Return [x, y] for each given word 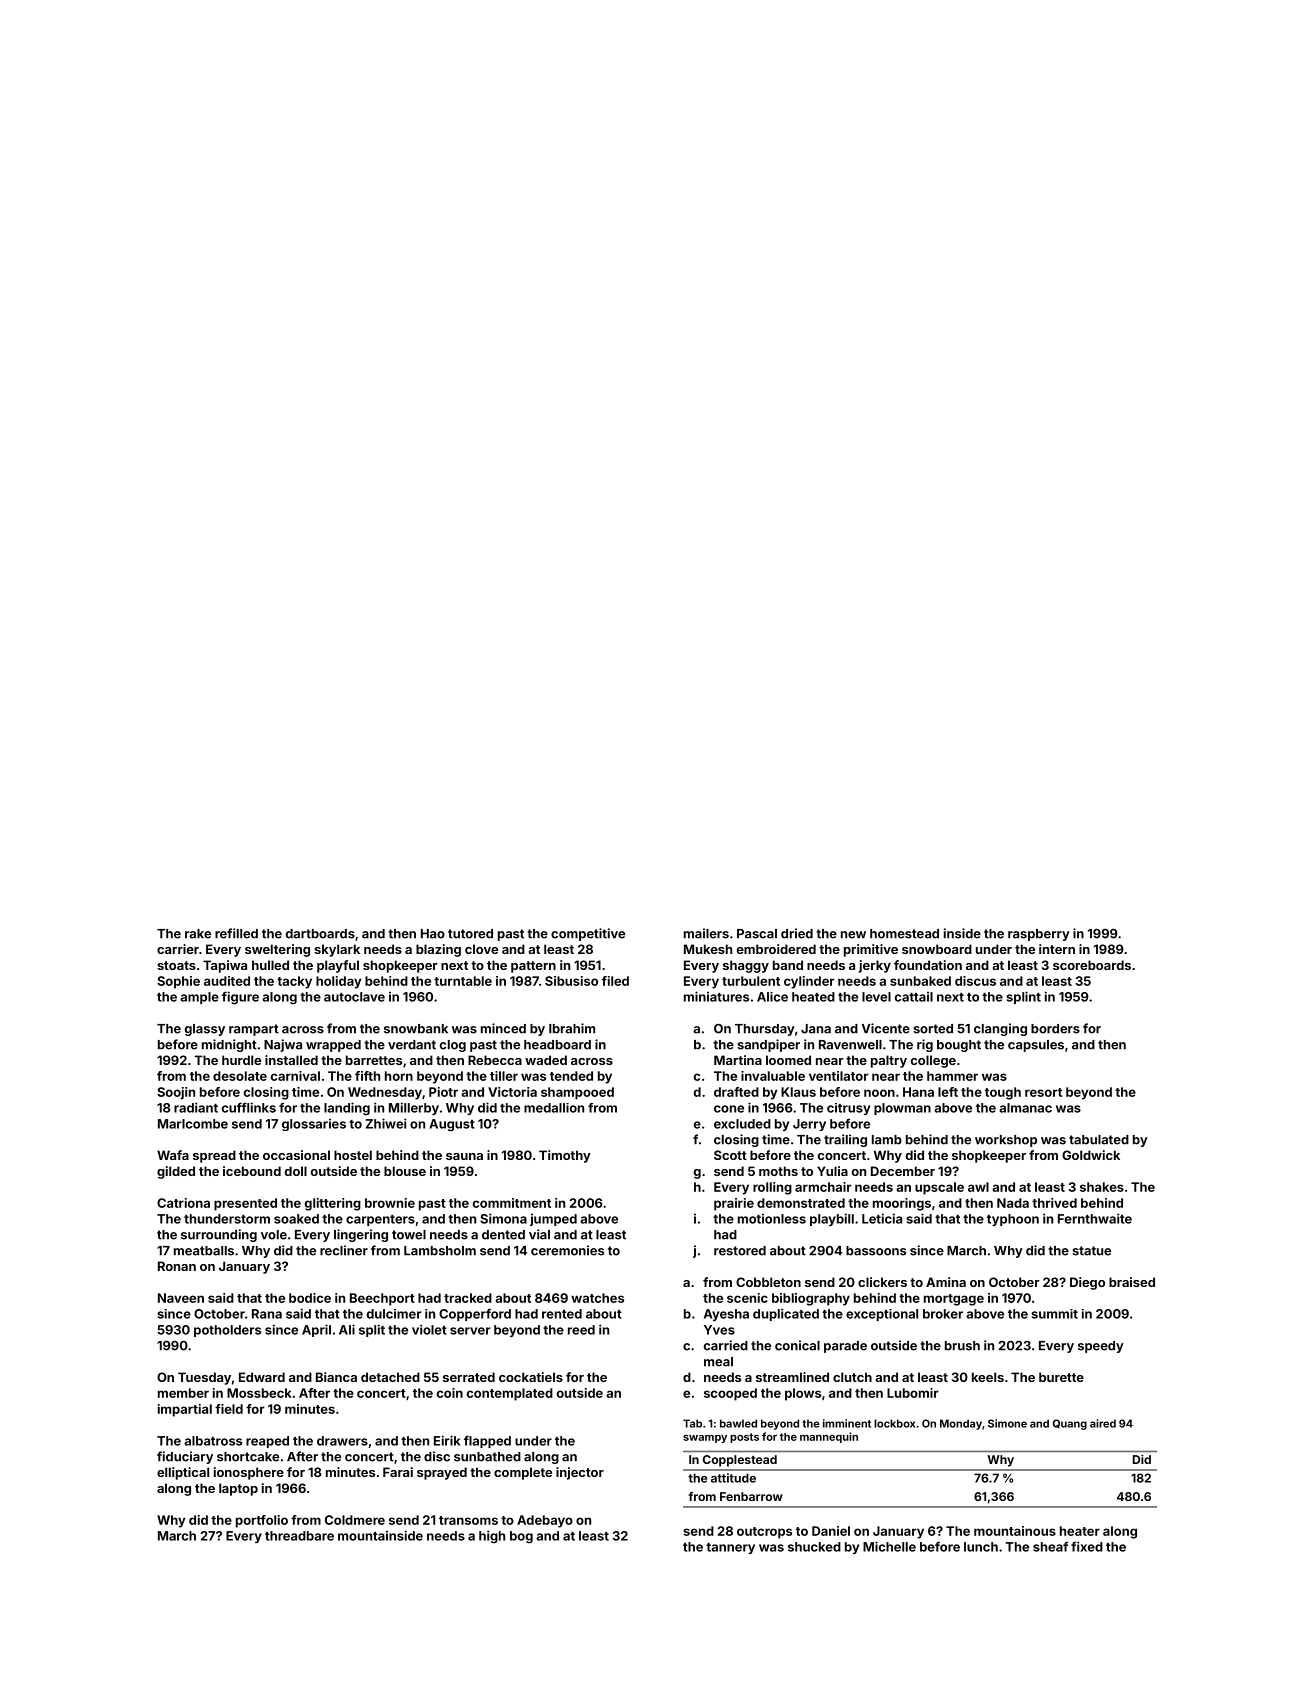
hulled [270, 965]
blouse [405, 1171]
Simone [1007, 1423]
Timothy [565, 1156]
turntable [463, 981]
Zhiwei [385, 1123]
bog [521, 1537]
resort [1043, 1092]
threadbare [299, 1536]
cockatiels [531, 1377]
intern [1057, 949]
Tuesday [204, 1378]
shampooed [577, 1093]
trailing [845, 1140]
